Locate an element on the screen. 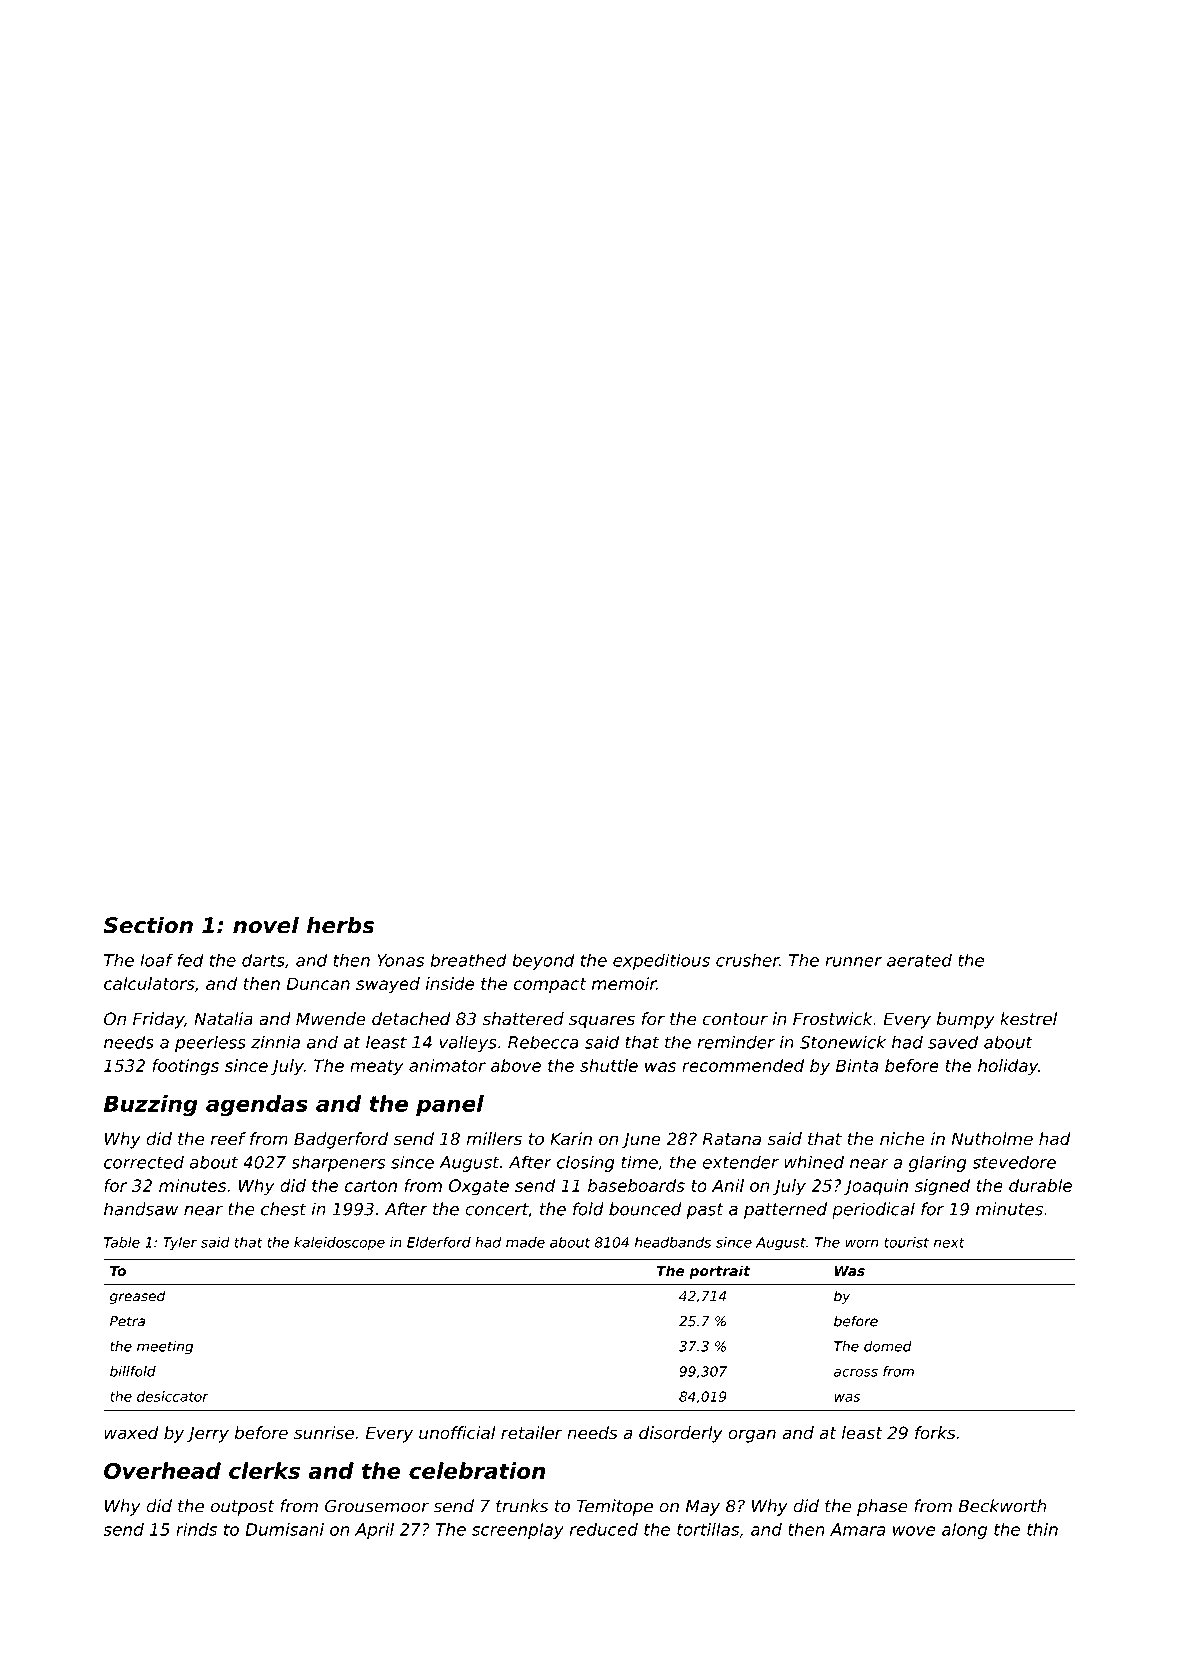  handsaw is located at coordinates (141, 1209).
